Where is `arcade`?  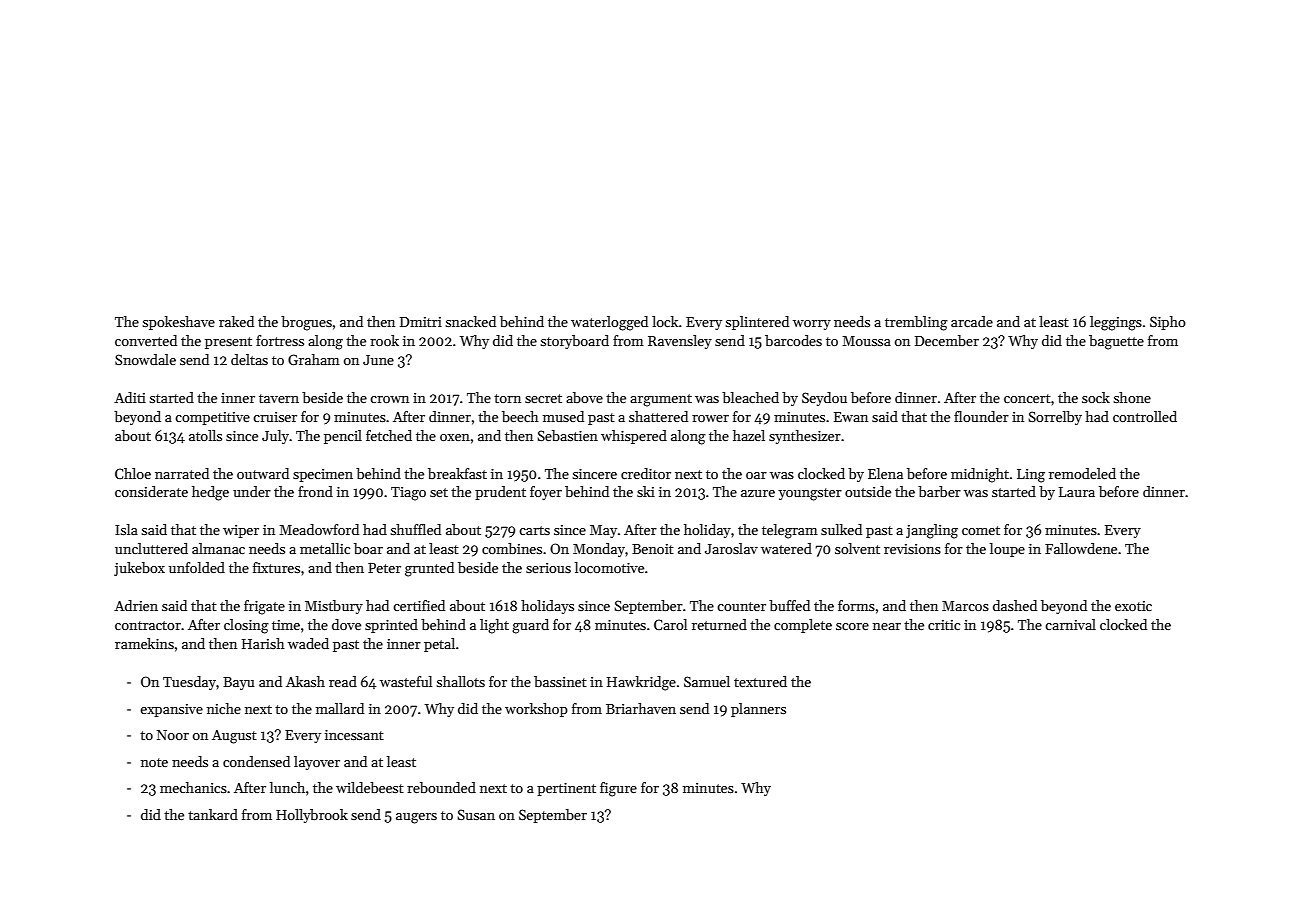
arcade is located at coordinates (972, 321).
